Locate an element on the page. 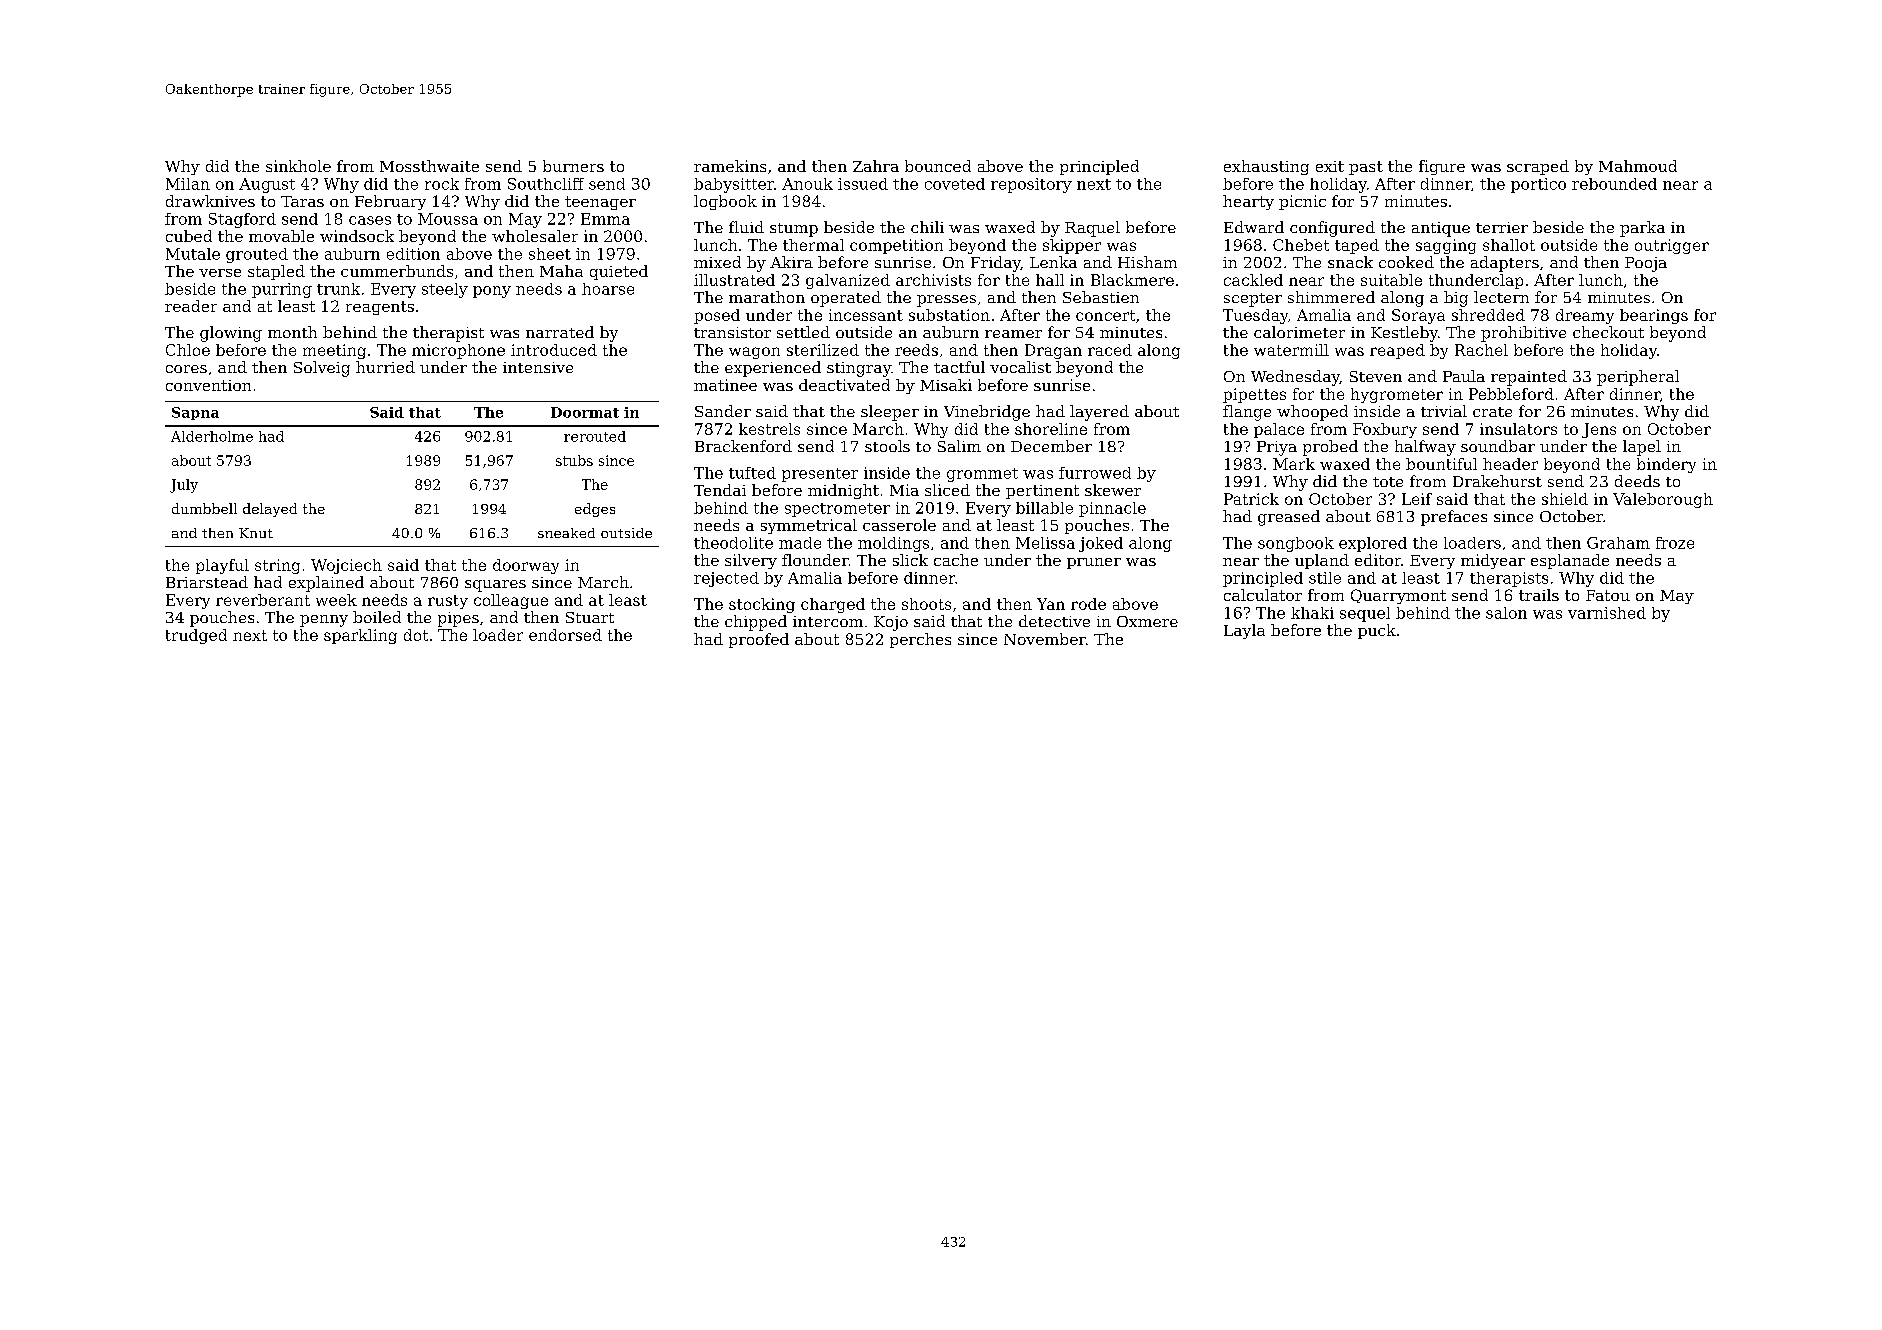 This image has height=1330, width=1882. bearings is located at coordinates (1654, 316).
